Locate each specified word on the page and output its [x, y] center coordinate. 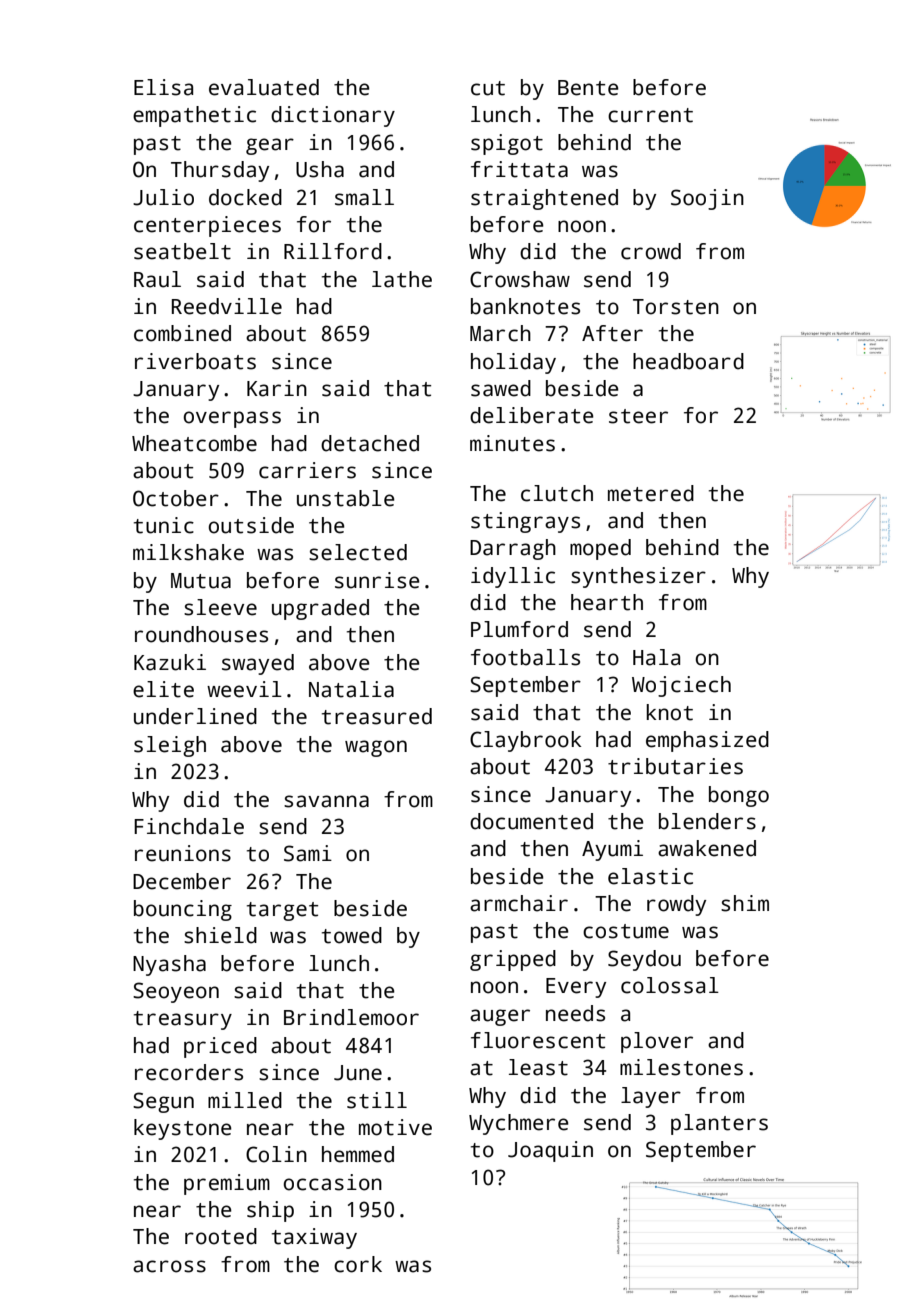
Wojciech [681, 686]
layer [651, 1097]
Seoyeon [176, 992]
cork [358, 1264]
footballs [525, 657]
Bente [588, 88]
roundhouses [201, 634]
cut [488, 88]
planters [719, 1124]
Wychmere [519, 1124]
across [169, 1266]
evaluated [264, 87]
